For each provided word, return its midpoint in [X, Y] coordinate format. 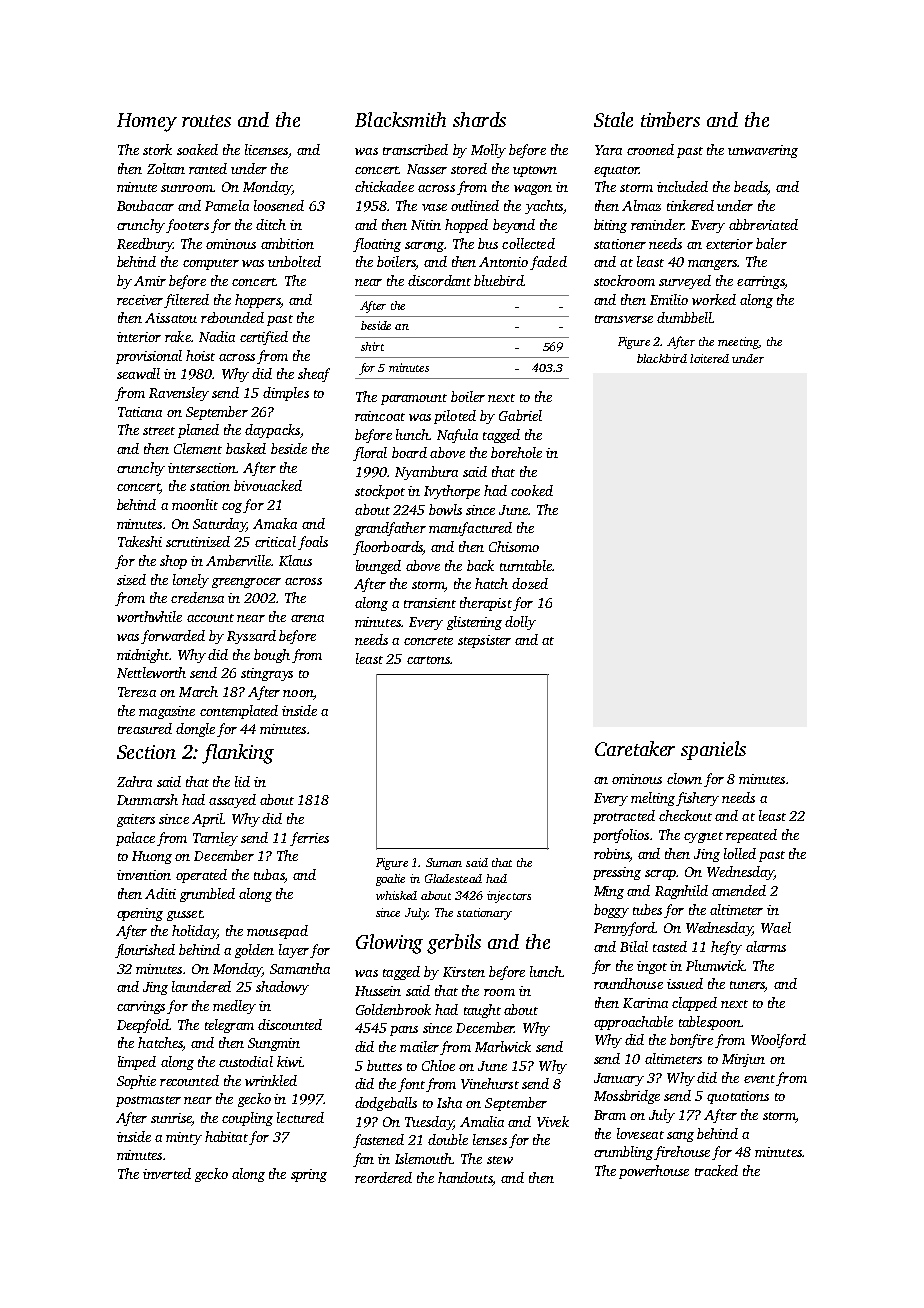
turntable [526, 565]
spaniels [713, 750]
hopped [466, 226]
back [480, 565]
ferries [309, 839]
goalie [390, 880]
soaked [197, 149]
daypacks [272, 431]
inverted [167, 1173]
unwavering [763, 151]
